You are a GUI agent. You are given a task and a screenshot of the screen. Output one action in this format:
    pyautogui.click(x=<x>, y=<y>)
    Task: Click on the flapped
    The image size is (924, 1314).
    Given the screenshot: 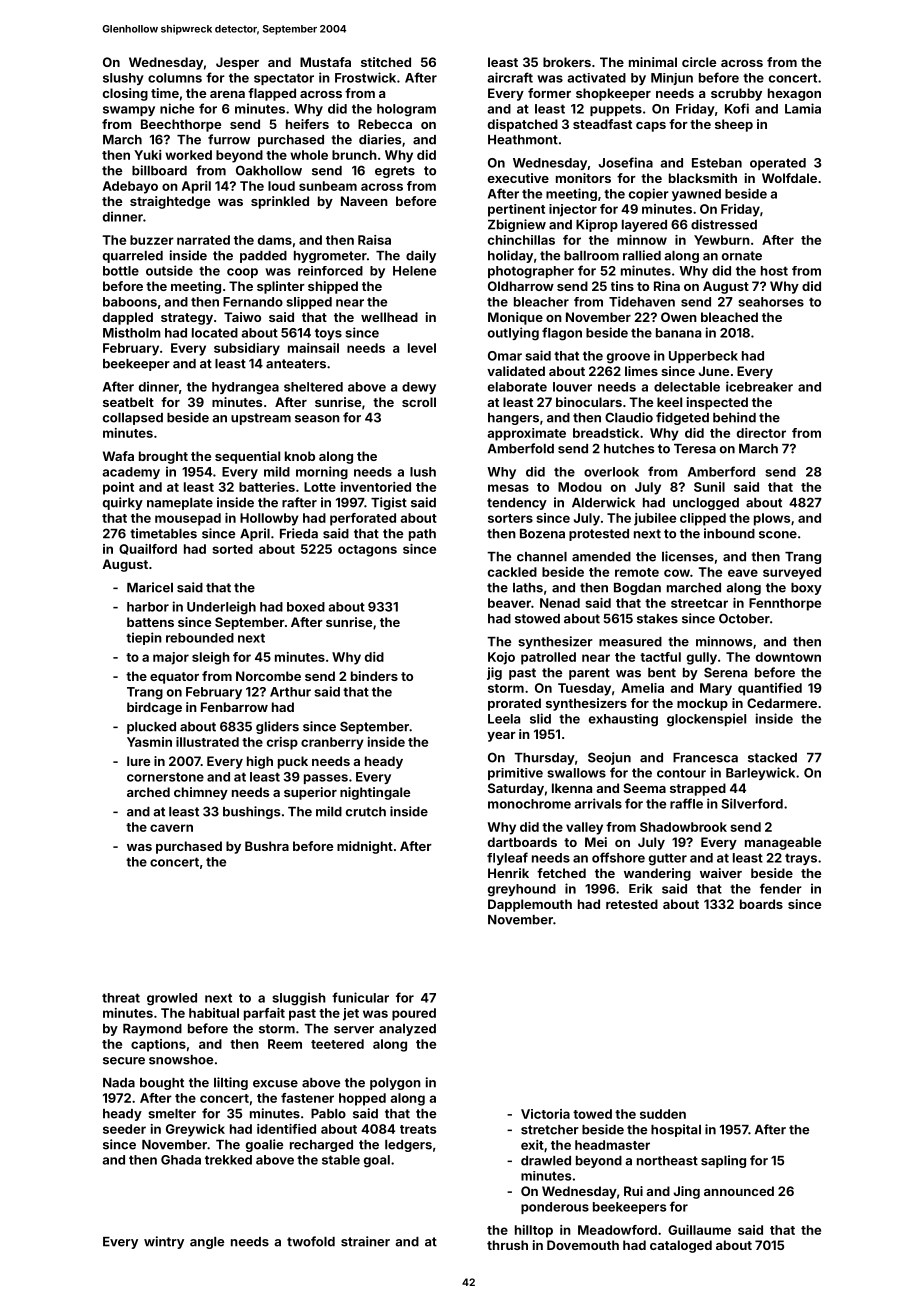 What is the action you would take?
    pyautogui.click(x=272, y=94)
